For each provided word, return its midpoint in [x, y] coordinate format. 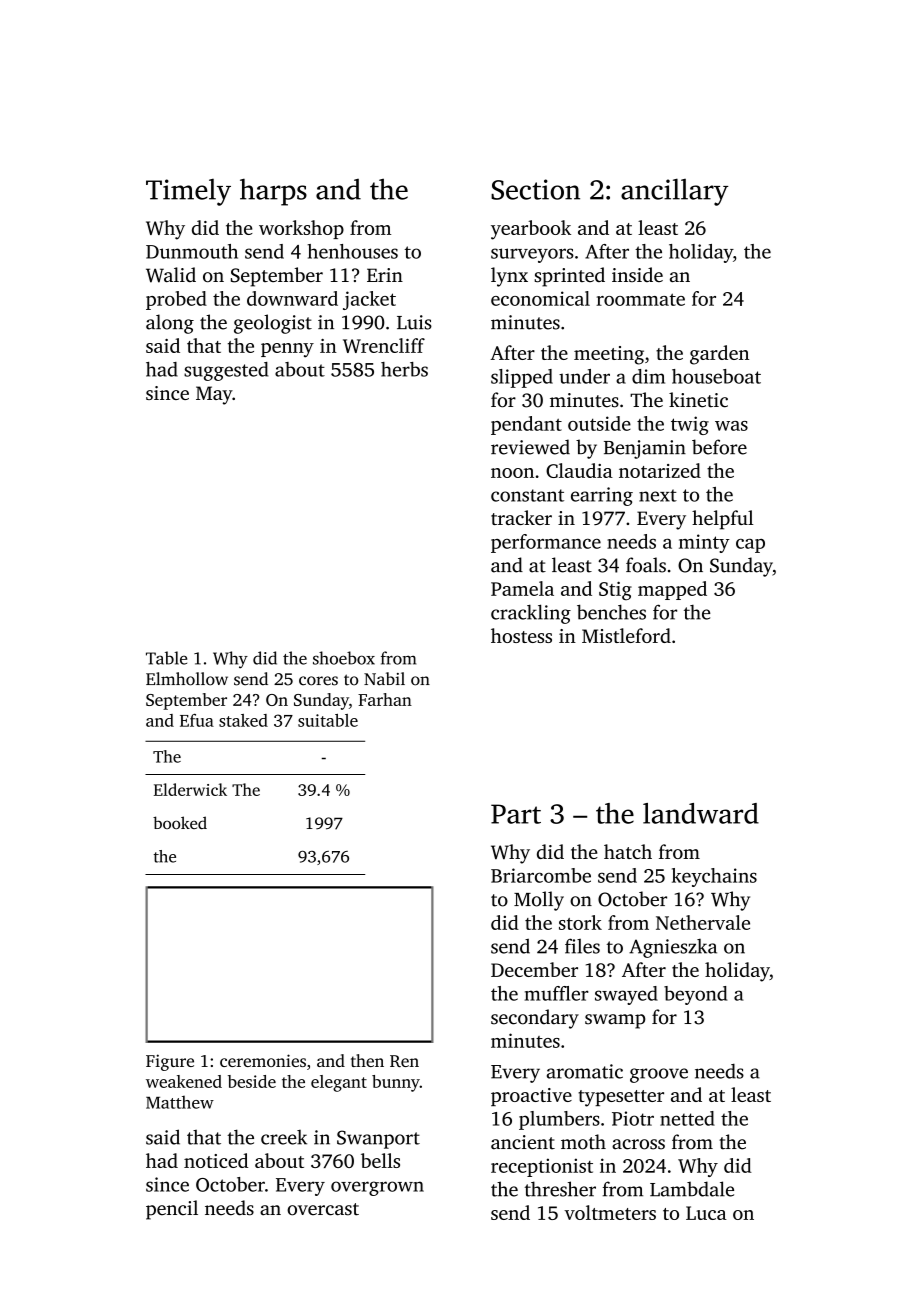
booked [180, 822]
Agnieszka [673, 948]
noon [512, 473]
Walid [171, 275]
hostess [521, 635]
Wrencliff [384, 345]
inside [637, 274]
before [719, 447]
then [367, 1060]
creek [284, 1137]
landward [701, 813]
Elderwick [190, 789]
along [170, 324]
